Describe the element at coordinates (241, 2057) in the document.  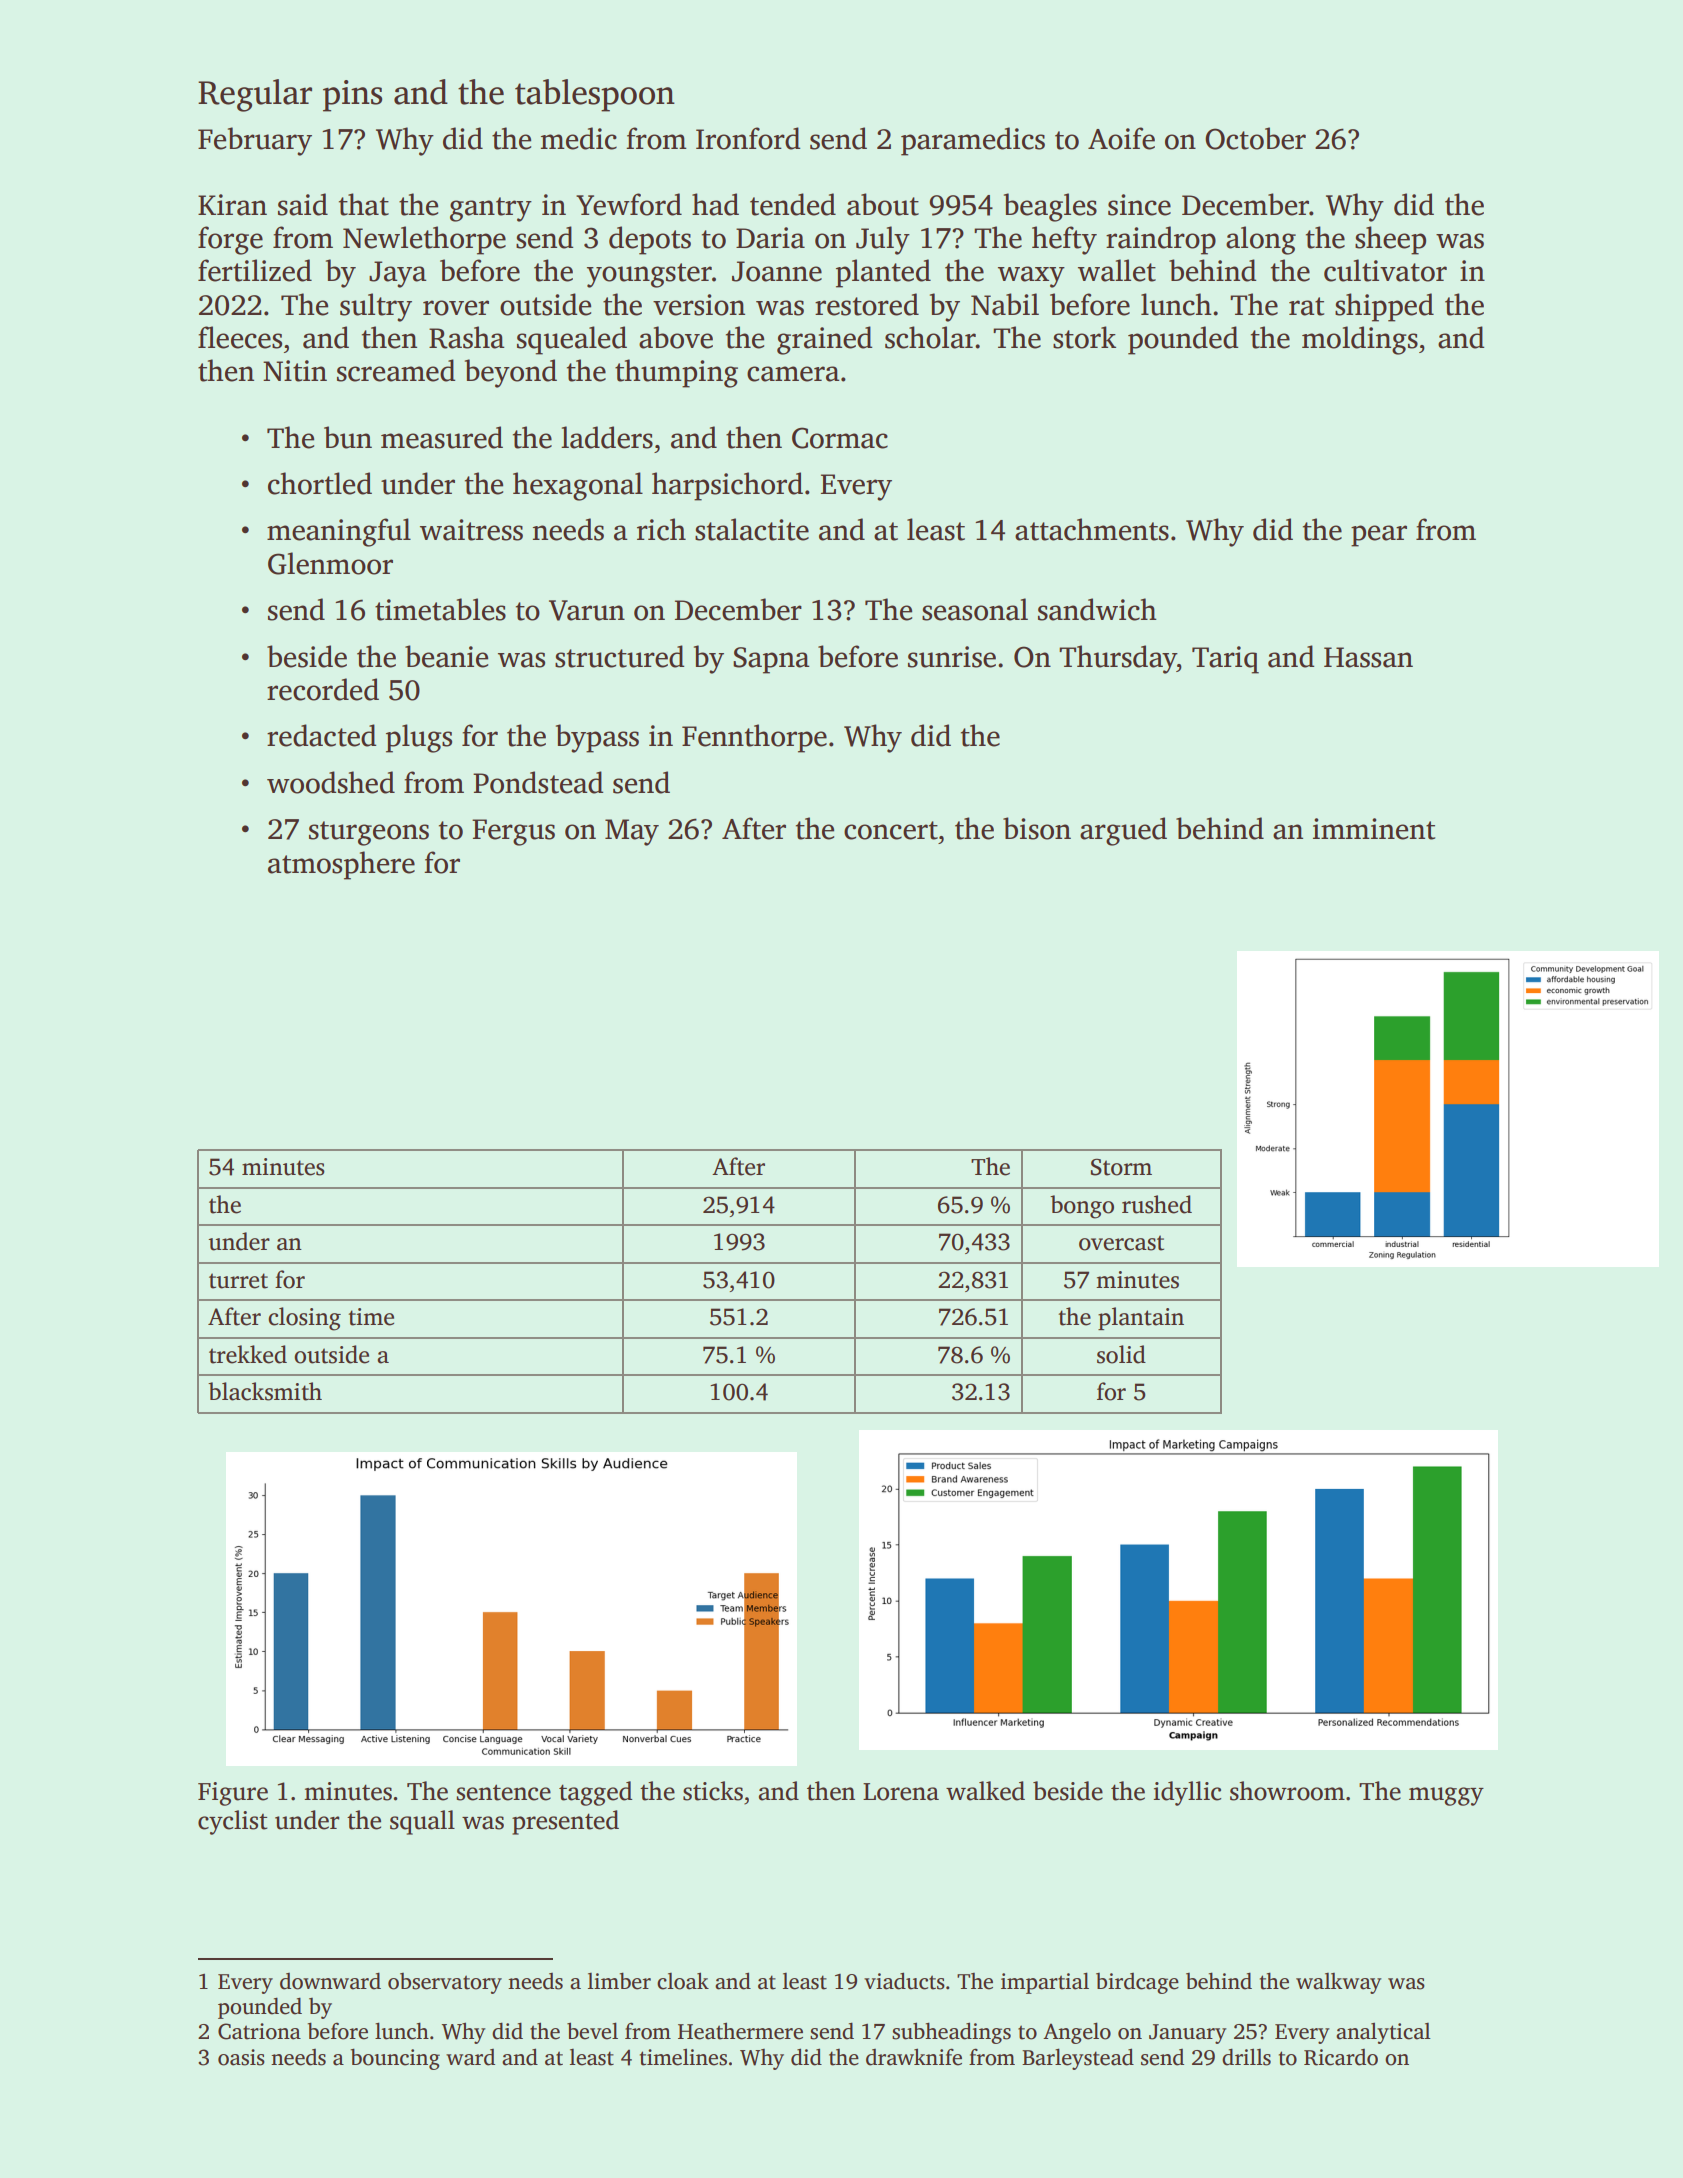
I see `oasis` at that location.
